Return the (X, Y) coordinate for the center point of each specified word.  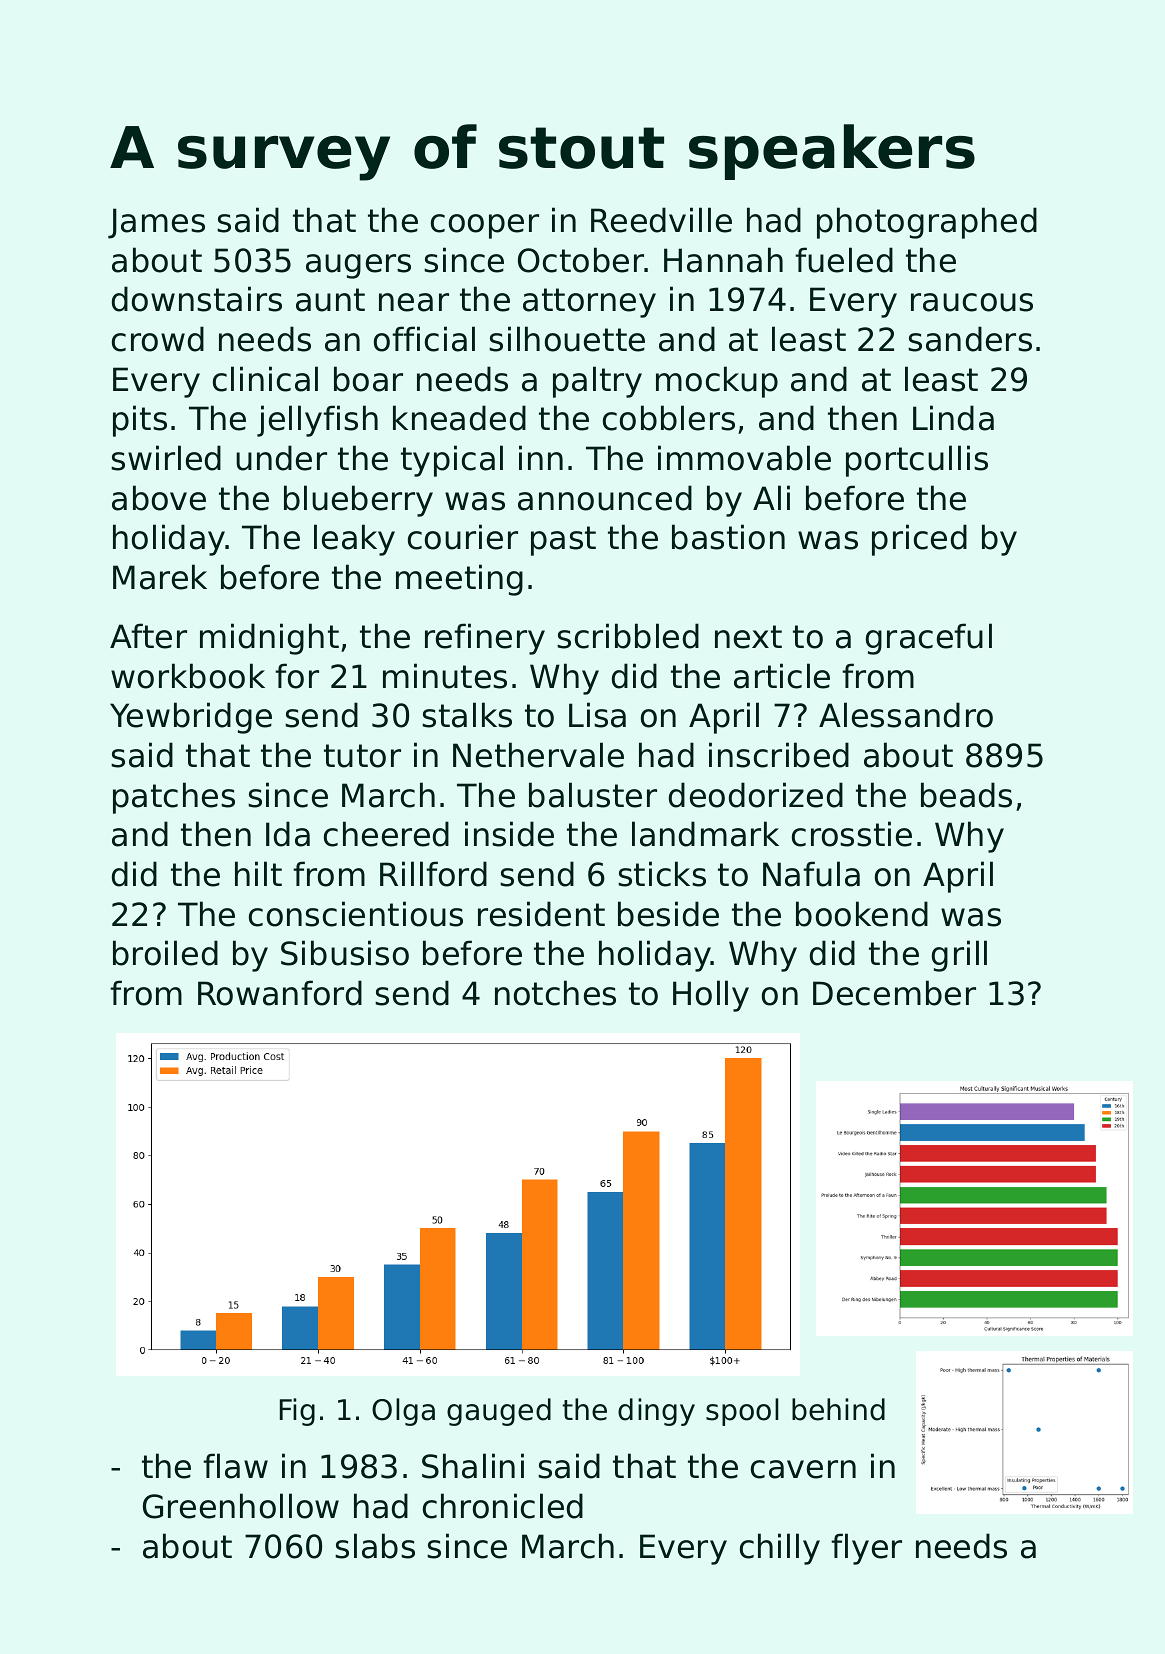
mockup (717, 382)
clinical (265, 379)
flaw (235, 1466)
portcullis (917, 461)
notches (555, 993)
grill (959, 956)
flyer (866, 1549)
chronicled (503, 1506)
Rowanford (280, 993)
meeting (459, 580)
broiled (165, 953)
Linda (953, 418)
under (281, 458)
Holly (711, 996)
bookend (862, 914)
